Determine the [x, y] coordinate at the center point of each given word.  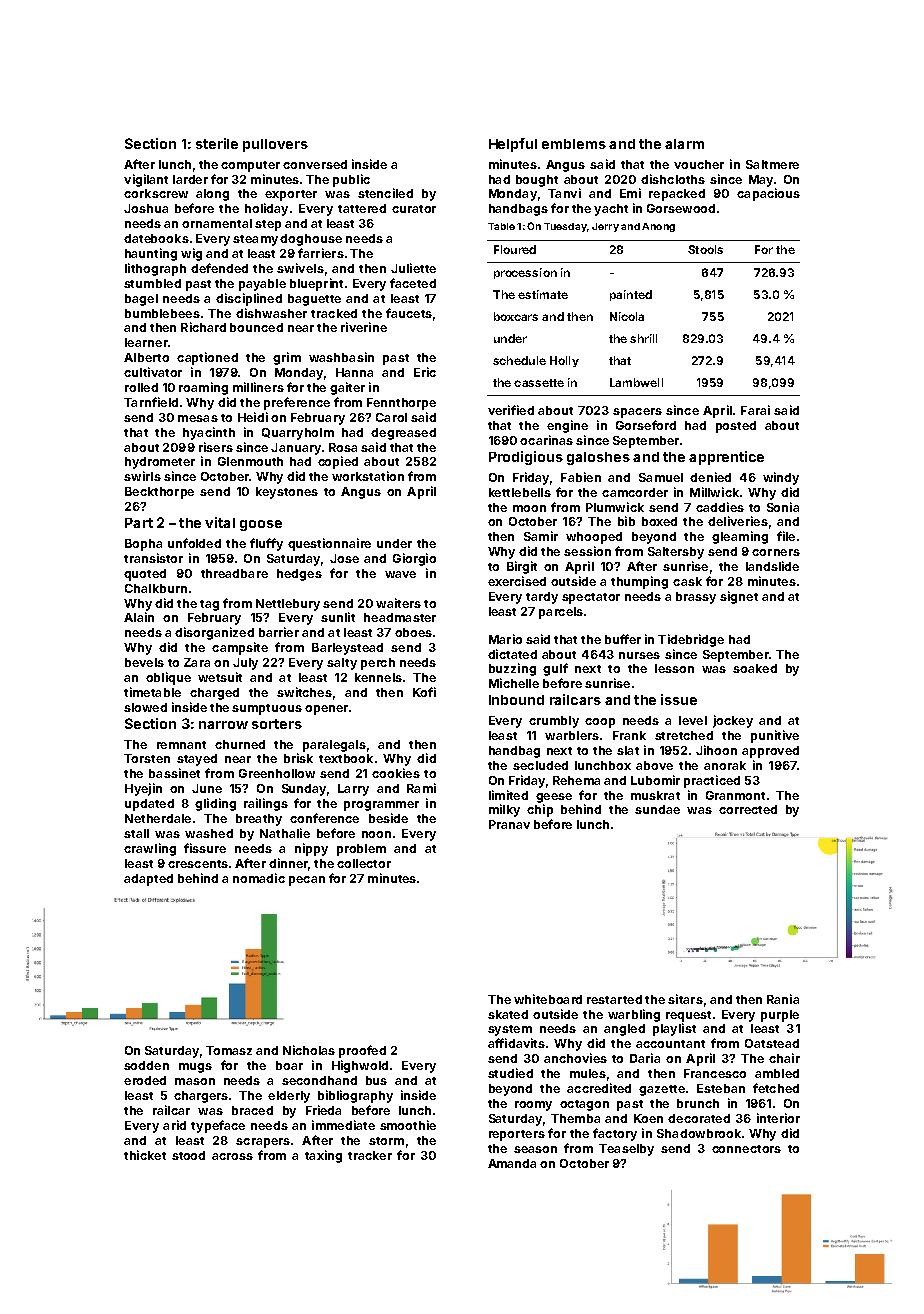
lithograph [155, 269]
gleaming [740, 537]
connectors [746, 1149]
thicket [145, 1155]
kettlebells [520, 492]
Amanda [512, 1163]
